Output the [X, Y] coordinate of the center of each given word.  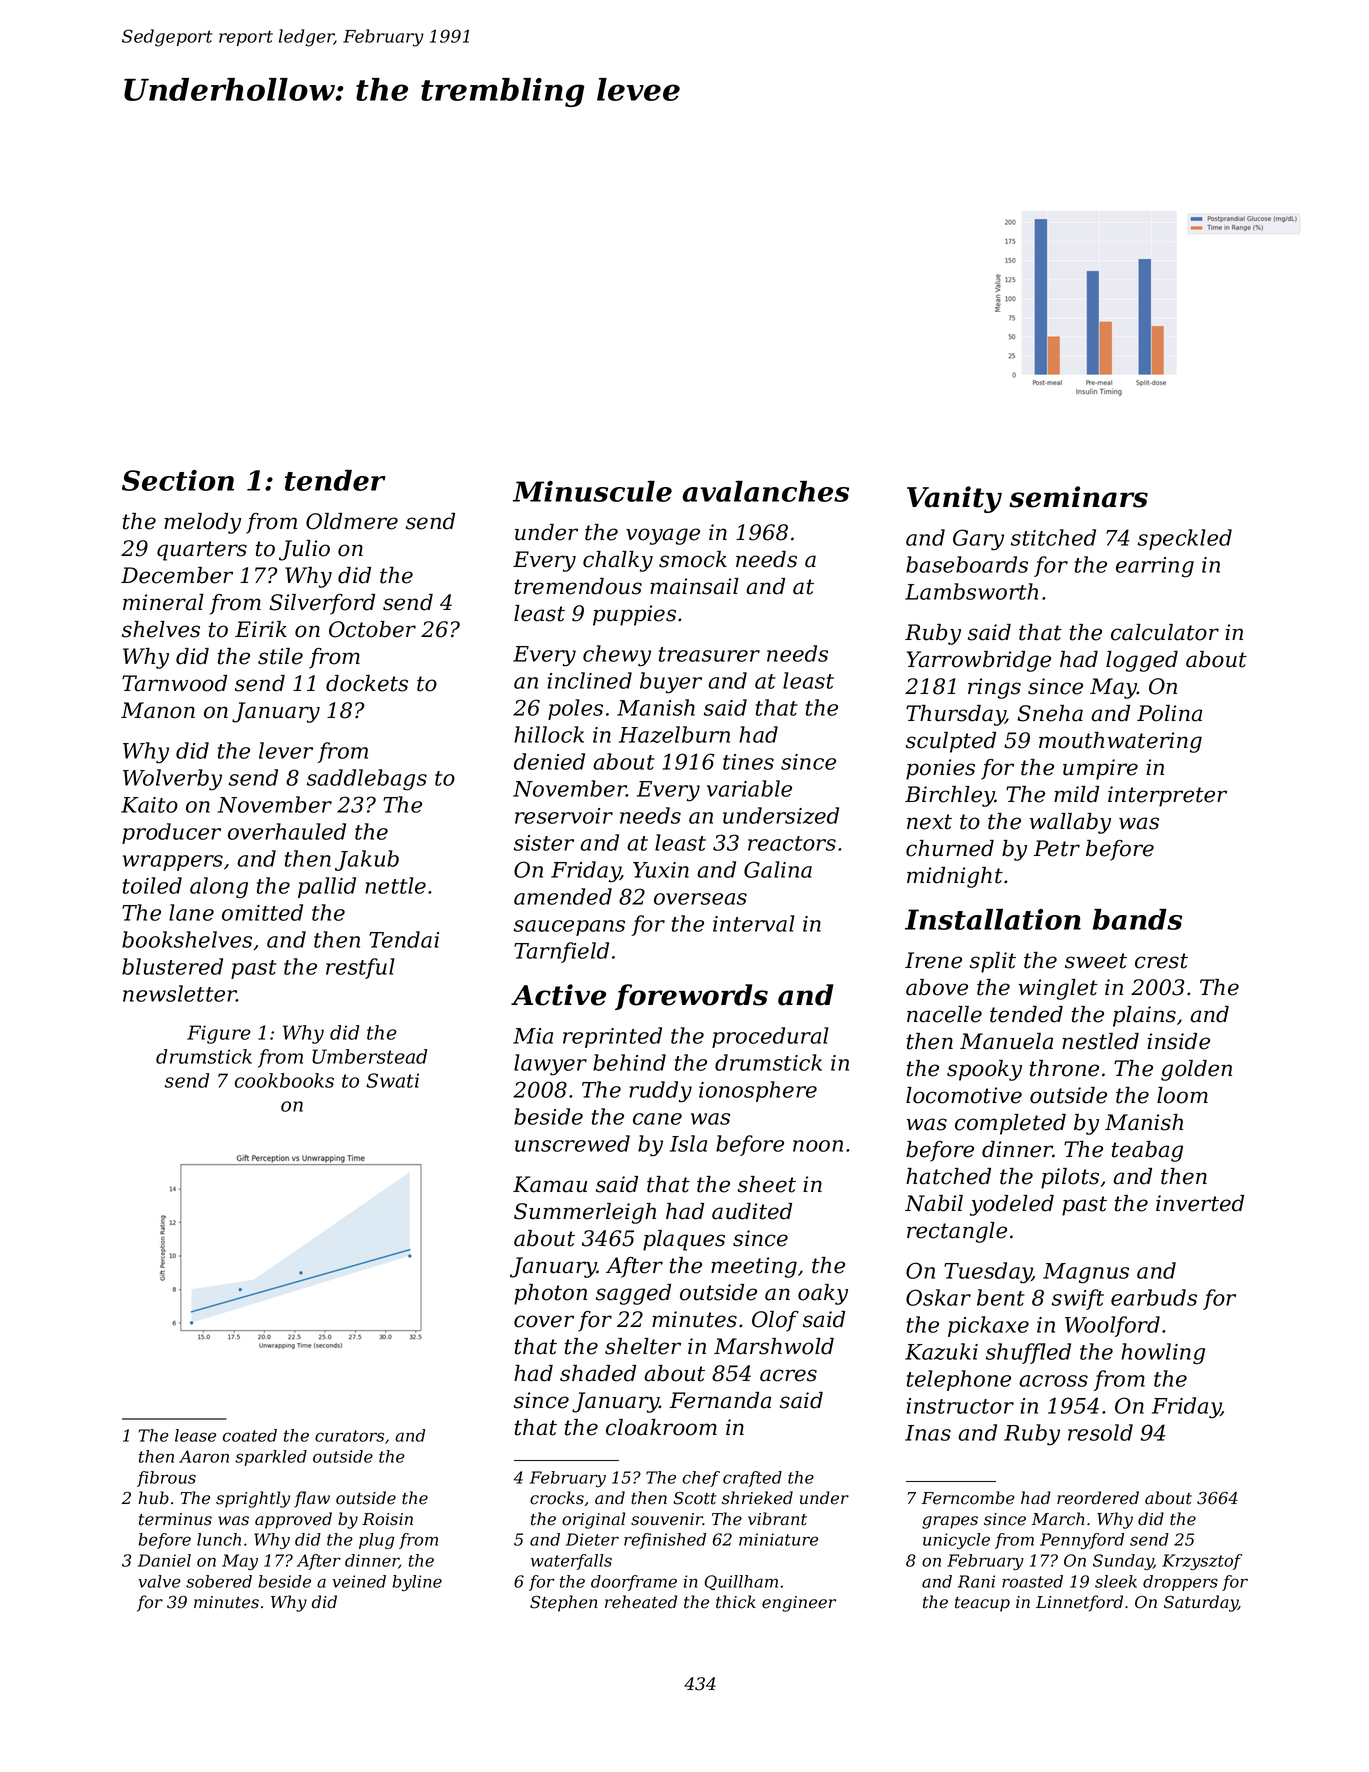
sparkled [271, 1458]
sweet [1096, 961]
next [929, 822]
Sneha [1050, 713]
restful [360, 968]
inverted [1200, 1203]
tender [335, 480]
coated [250, 1435]
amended [563, 896]
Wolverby [172, 780]
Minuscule [592, 491]
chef [701, 1479]
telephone [959, 1380]
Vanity [954, 499]
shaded [598, 1373]
